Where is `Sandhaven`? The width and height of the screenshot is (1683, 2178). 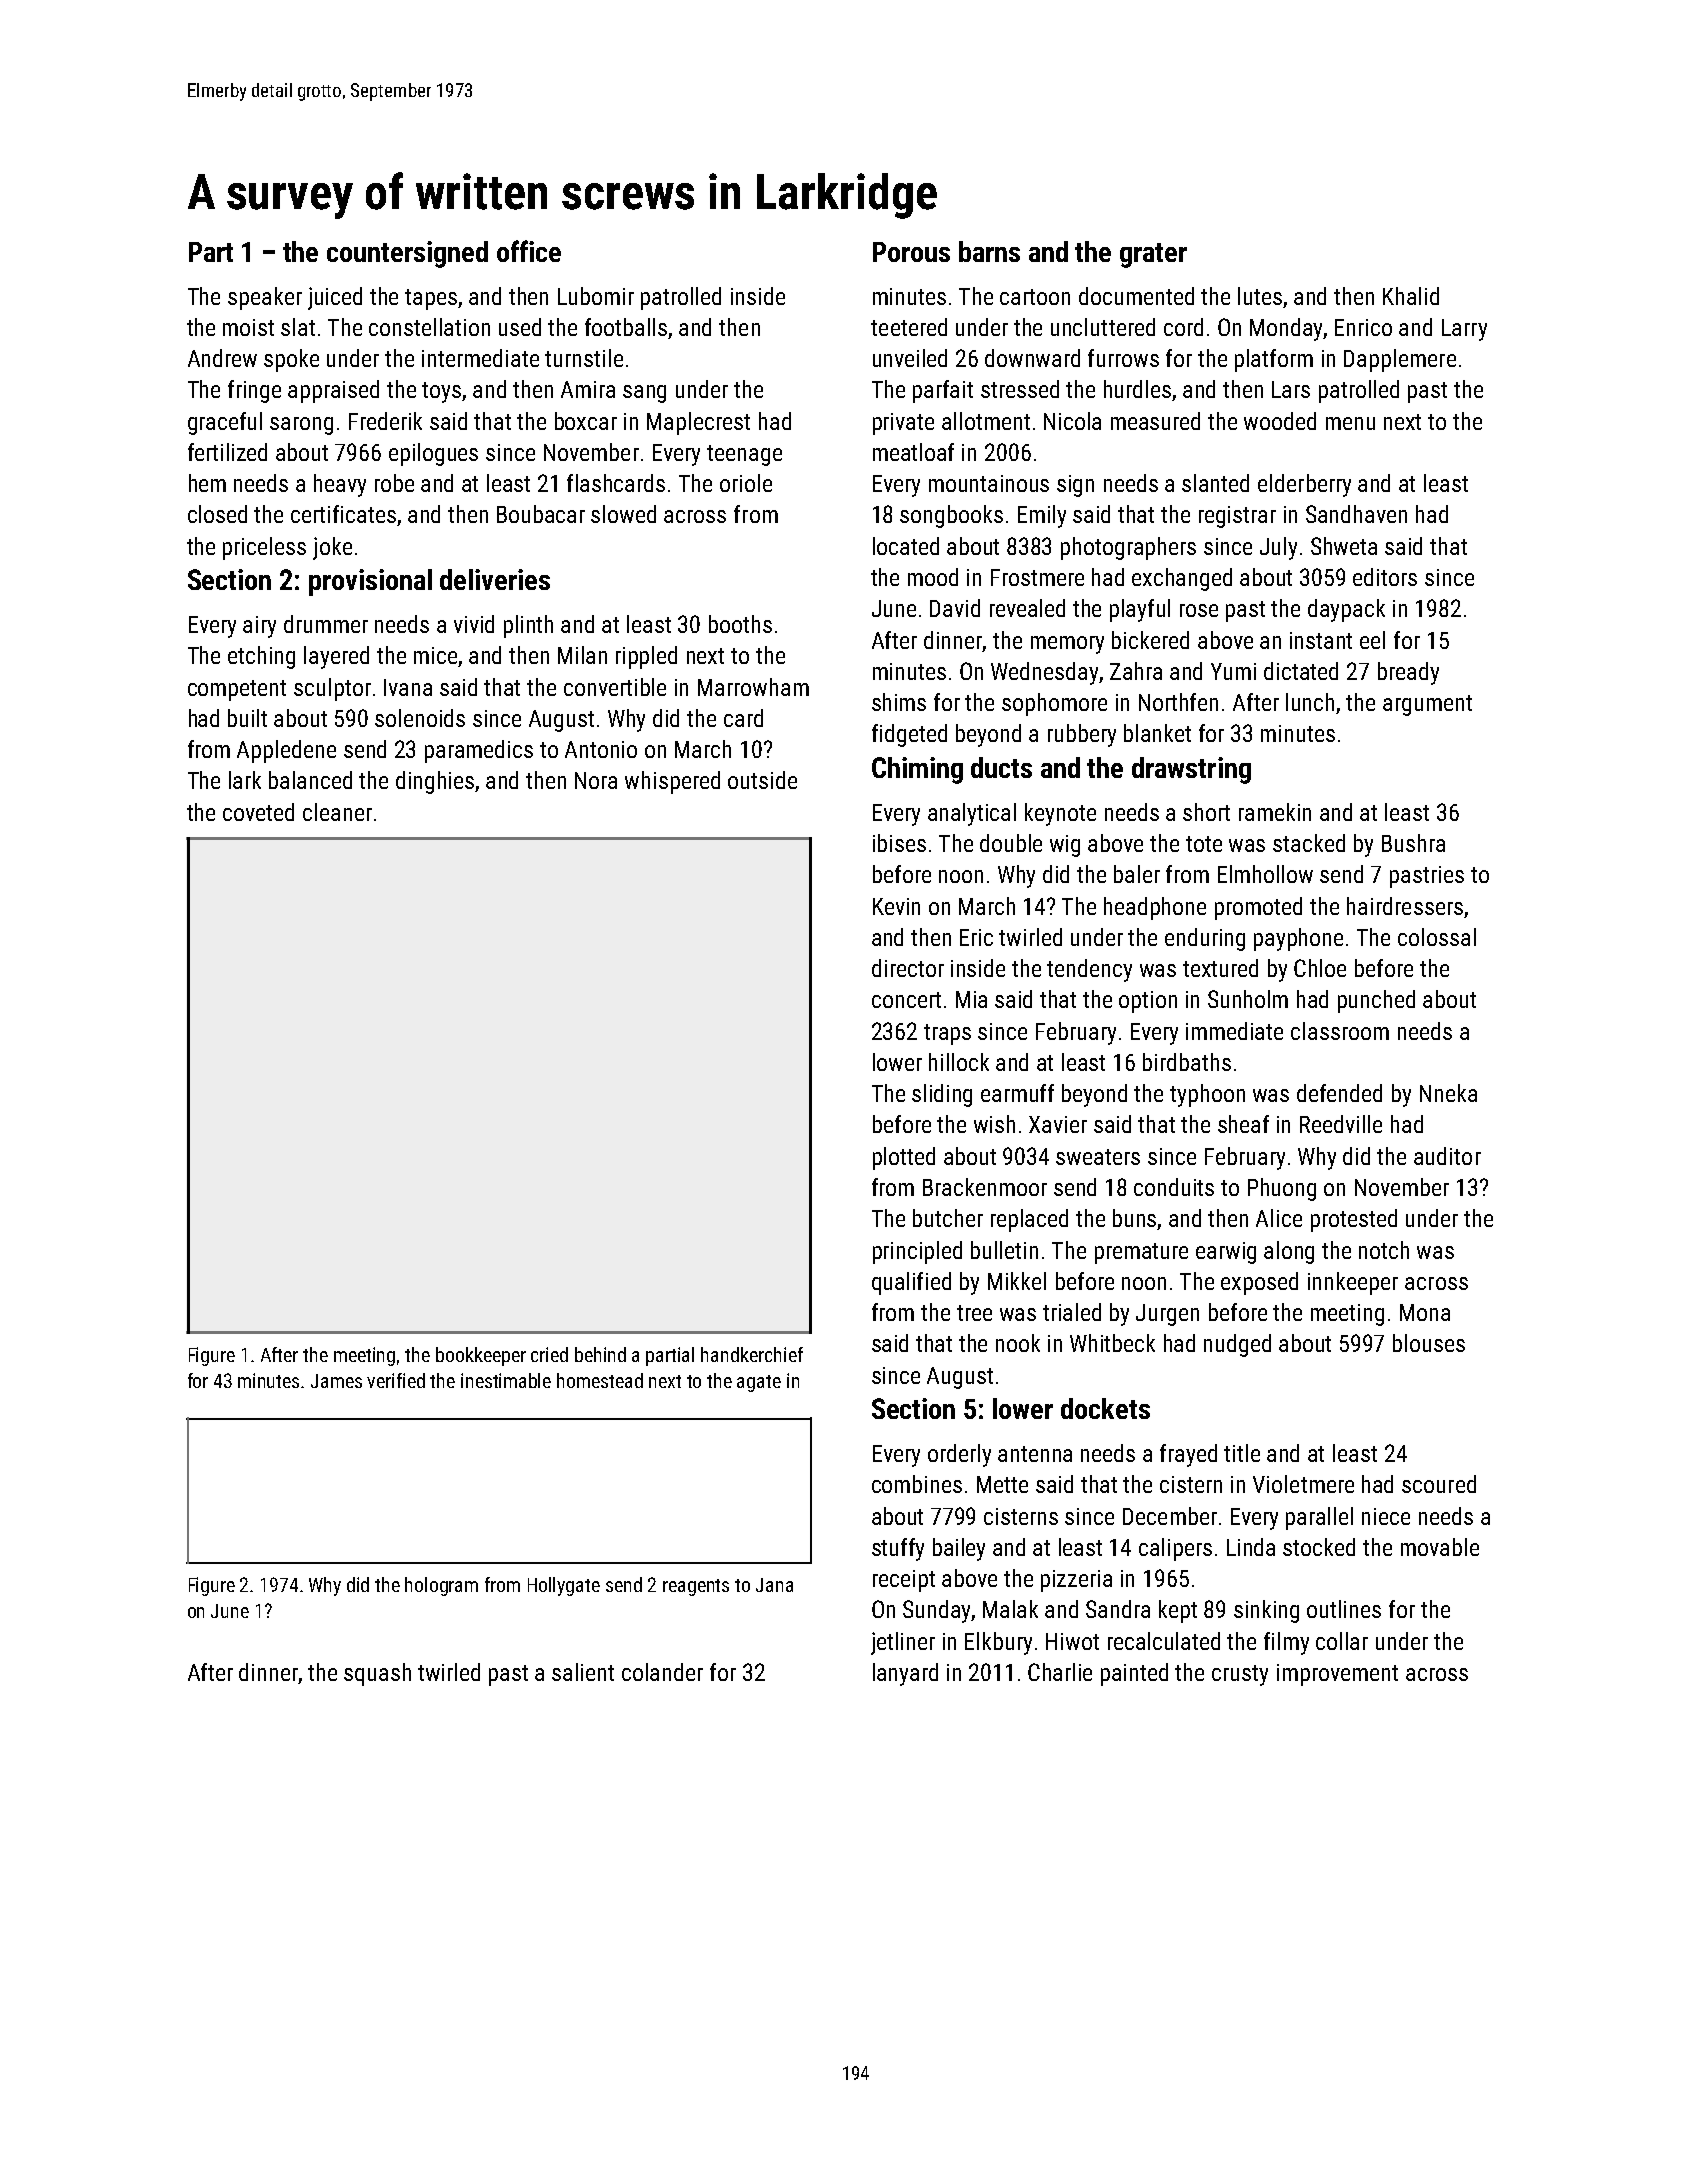
Sandhaven is located at coordinates (1356, 514).
